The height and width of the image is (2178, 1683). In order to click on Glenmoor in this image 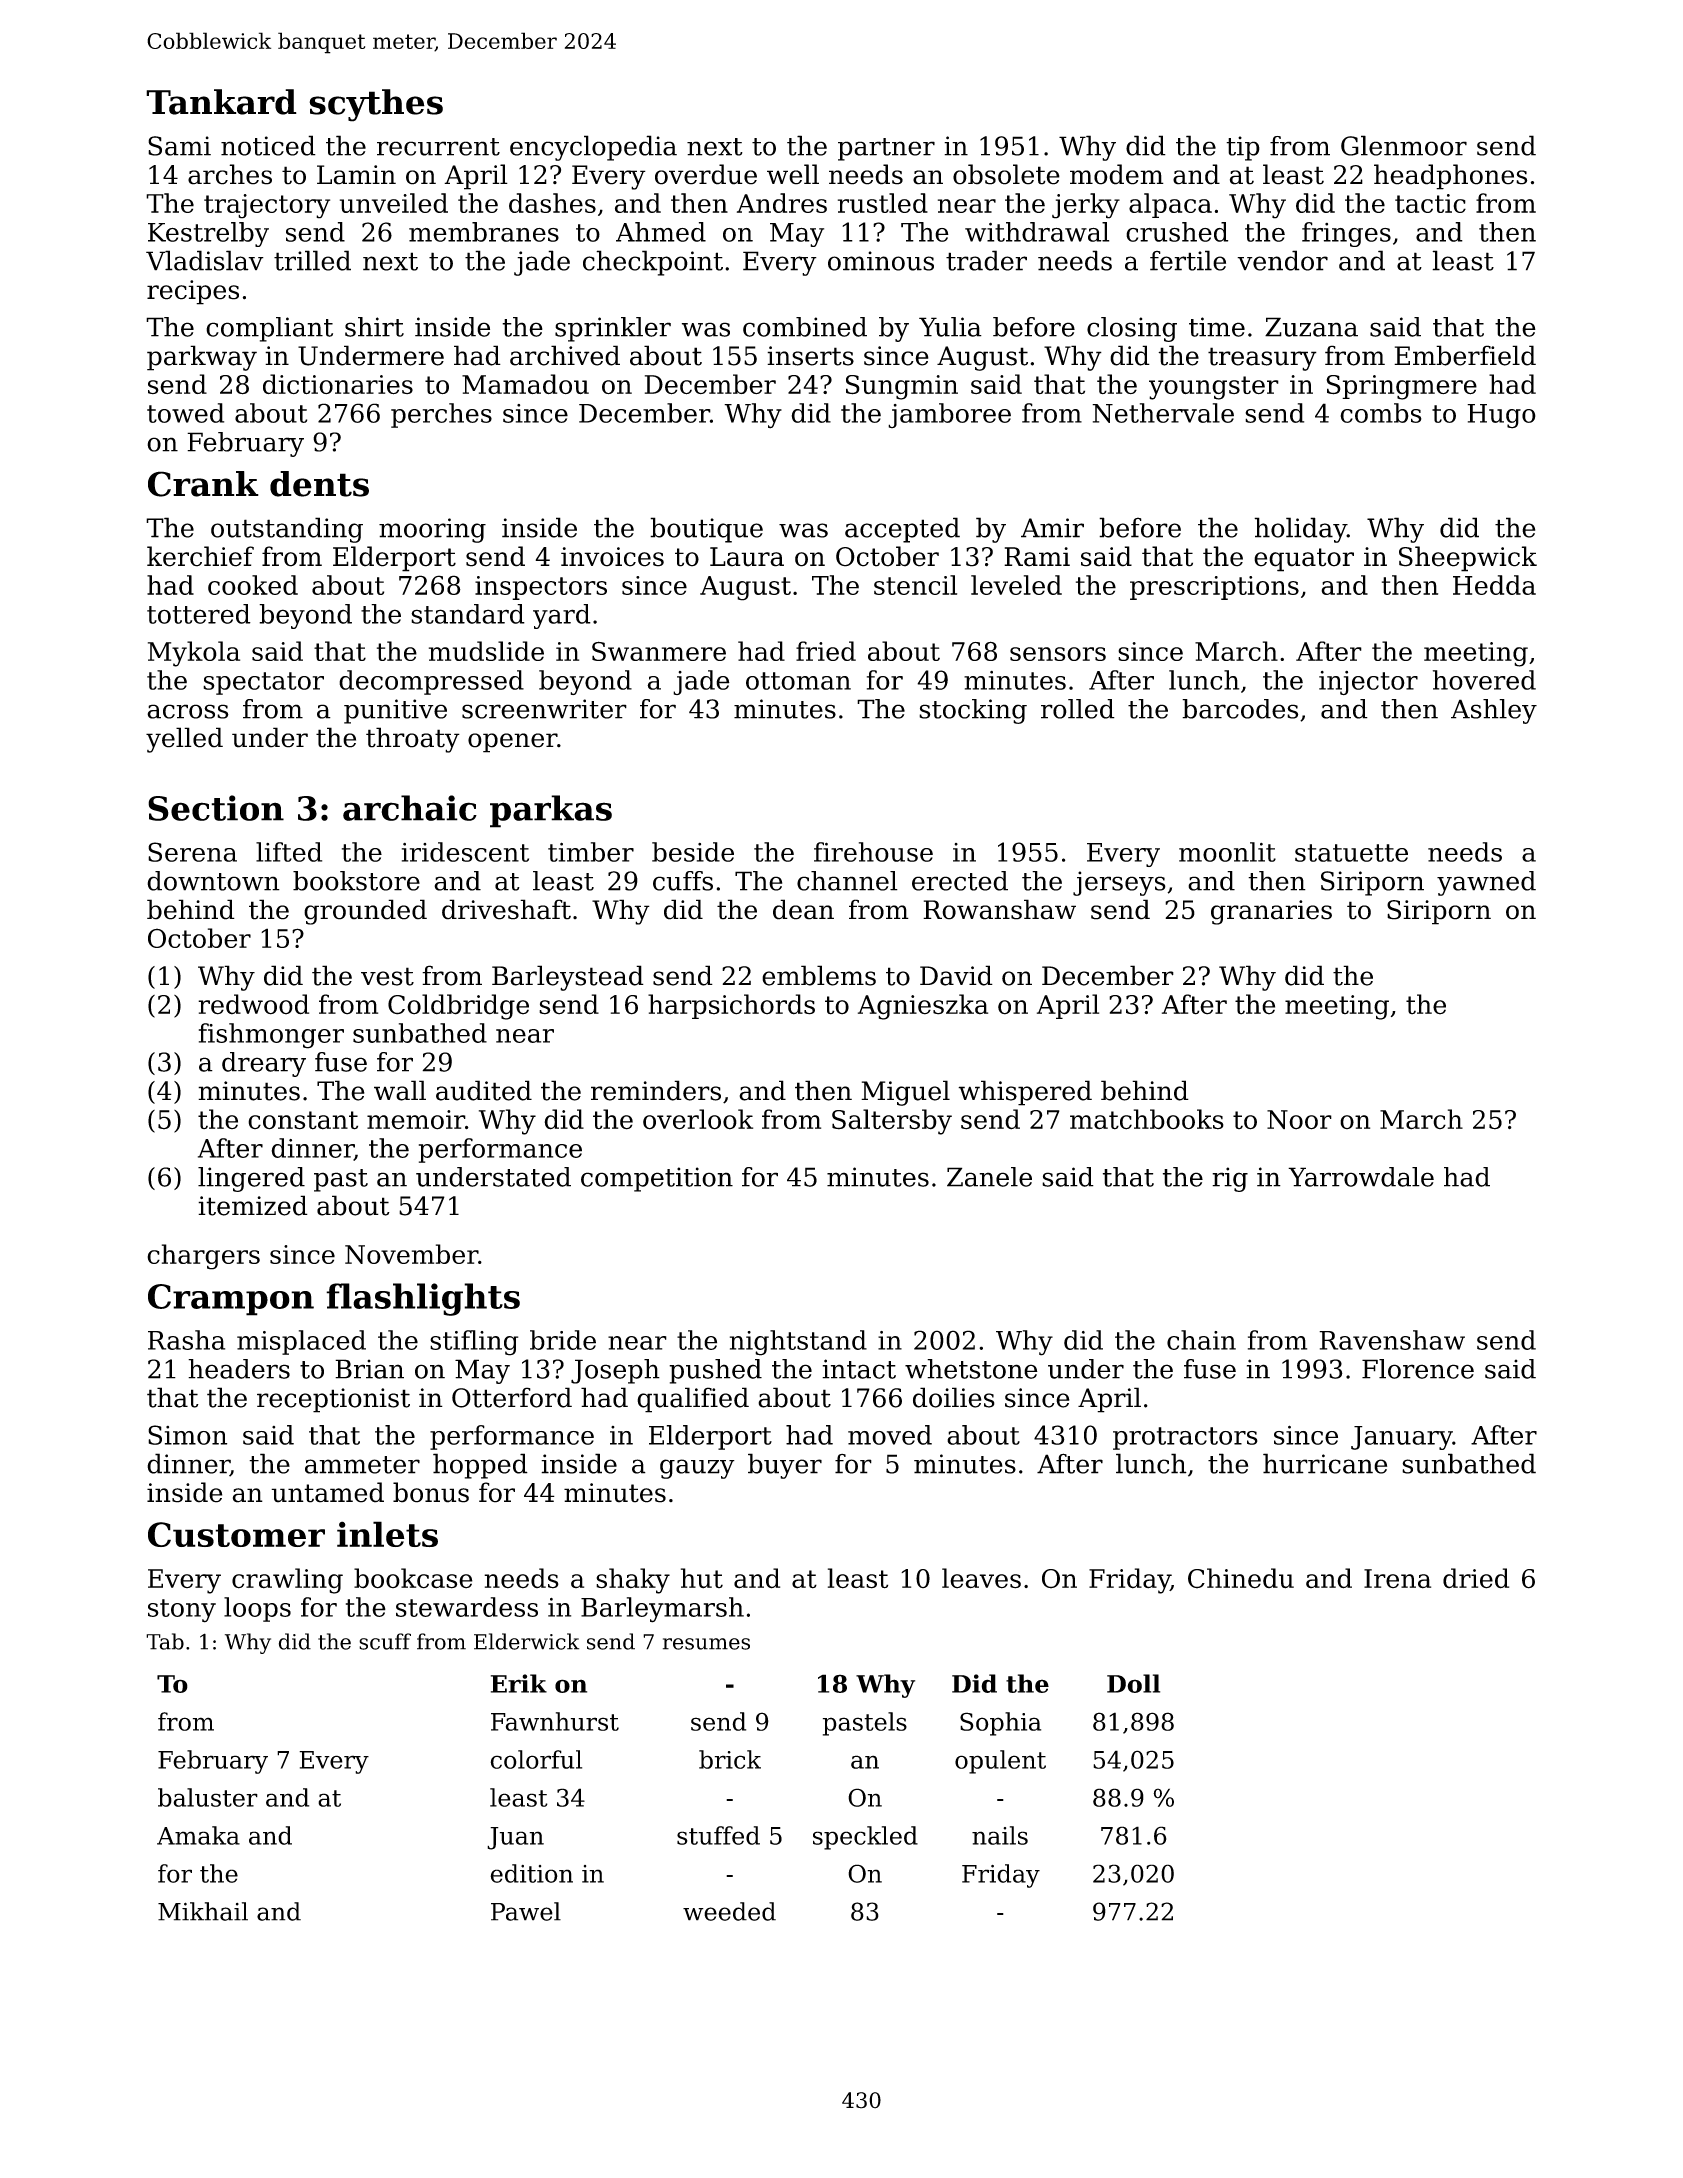, I will do `click(1404, 145)`.
